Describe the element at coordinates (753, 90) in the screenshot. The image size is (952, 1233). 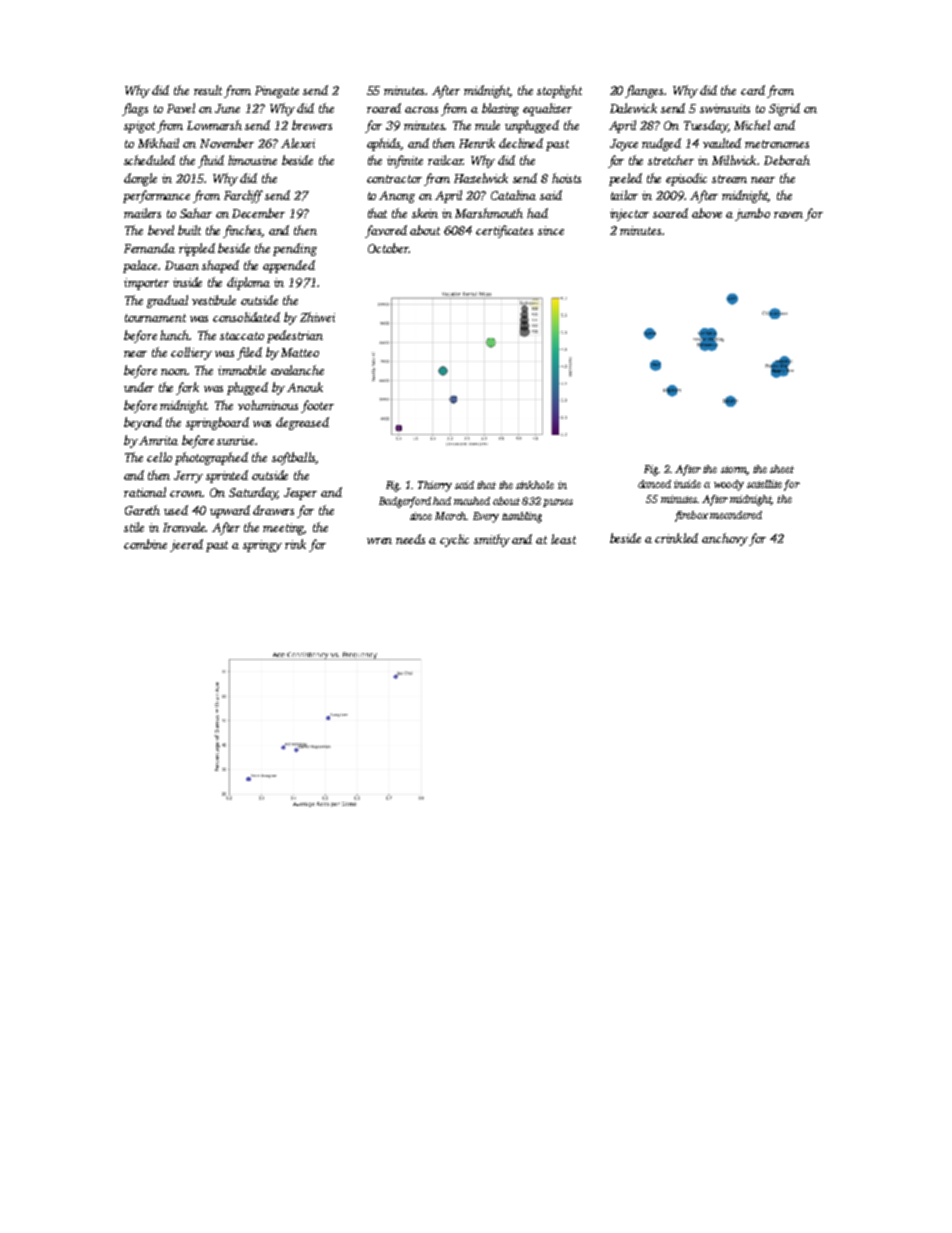
I see `card` at that location.
